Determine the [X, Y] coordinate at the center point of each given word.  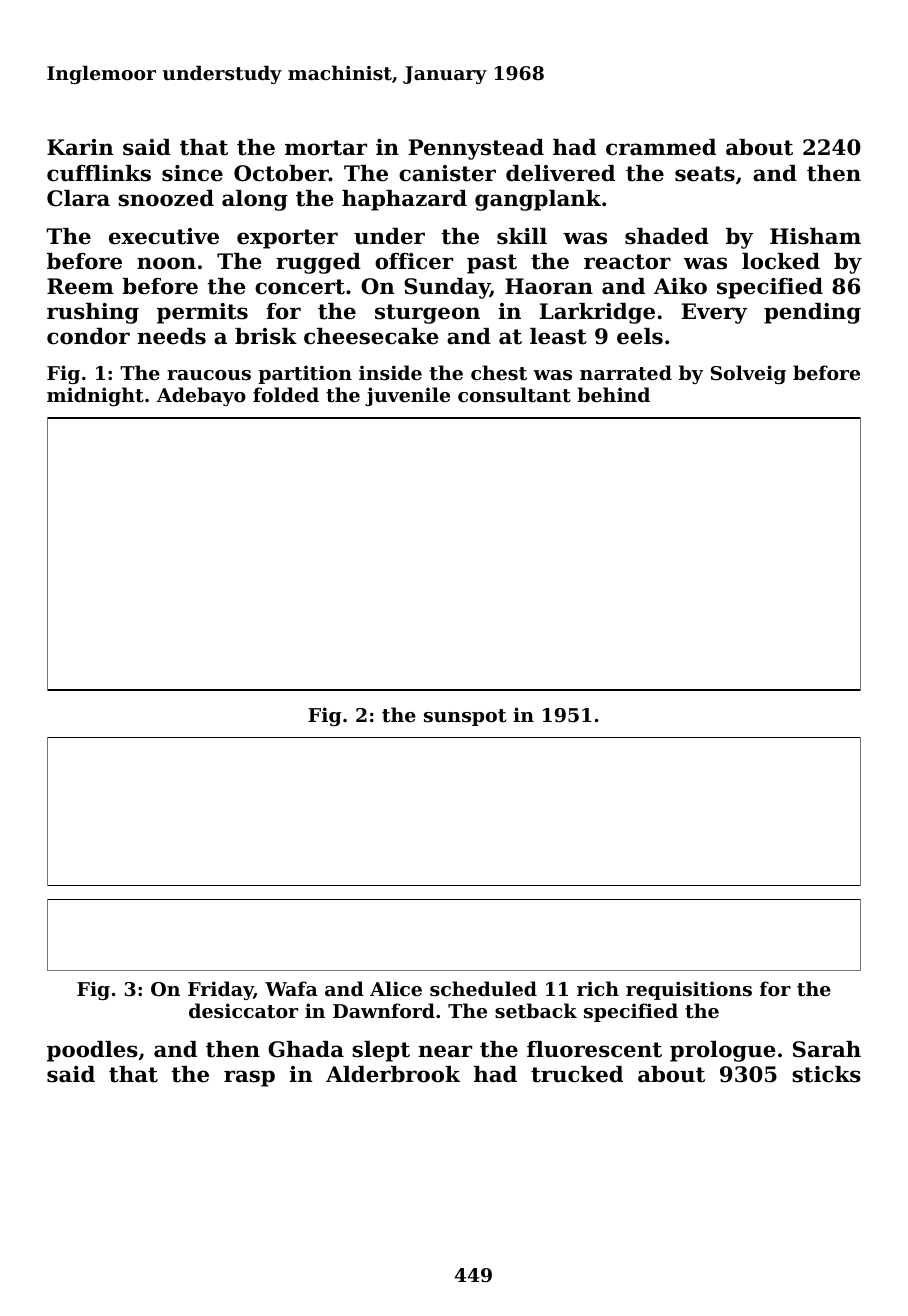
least [558, 336]
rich [598, 988]
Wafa [291, 988]
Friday [221, 990]
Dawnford [384, 1010]
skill [522, 236]
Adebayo [201, 396]
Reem [80, 286]
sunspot [465, 717]
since [192, 173]
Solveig [748, 374]
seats [705, 174]
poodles [92, 1051]
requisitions [689, 990]
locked [781, 261]
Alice [396, 988]
